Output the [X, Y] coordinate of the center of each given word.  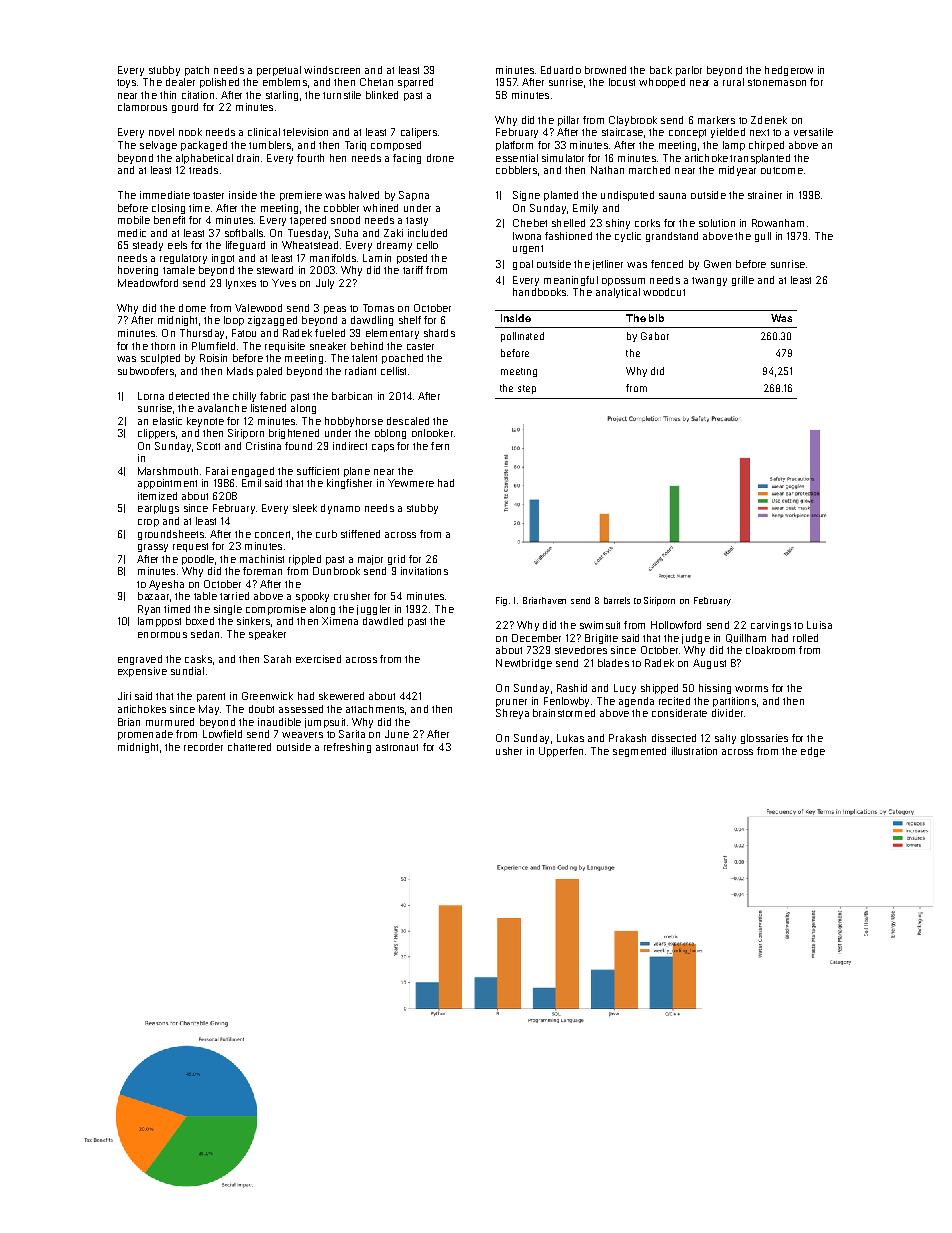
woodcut [664, 292]
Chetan [376, 82]
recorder [203, 747]
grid [396, 560]
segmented [639, 752]
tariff [413, 270]
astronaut [397, 747]
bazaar [153, 596]
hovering [138, 271]
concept [687, 133]
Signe [526, 196]
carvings [771, 626]
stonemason [777, 82]
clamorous [142, 107]
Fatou [244, 333]
